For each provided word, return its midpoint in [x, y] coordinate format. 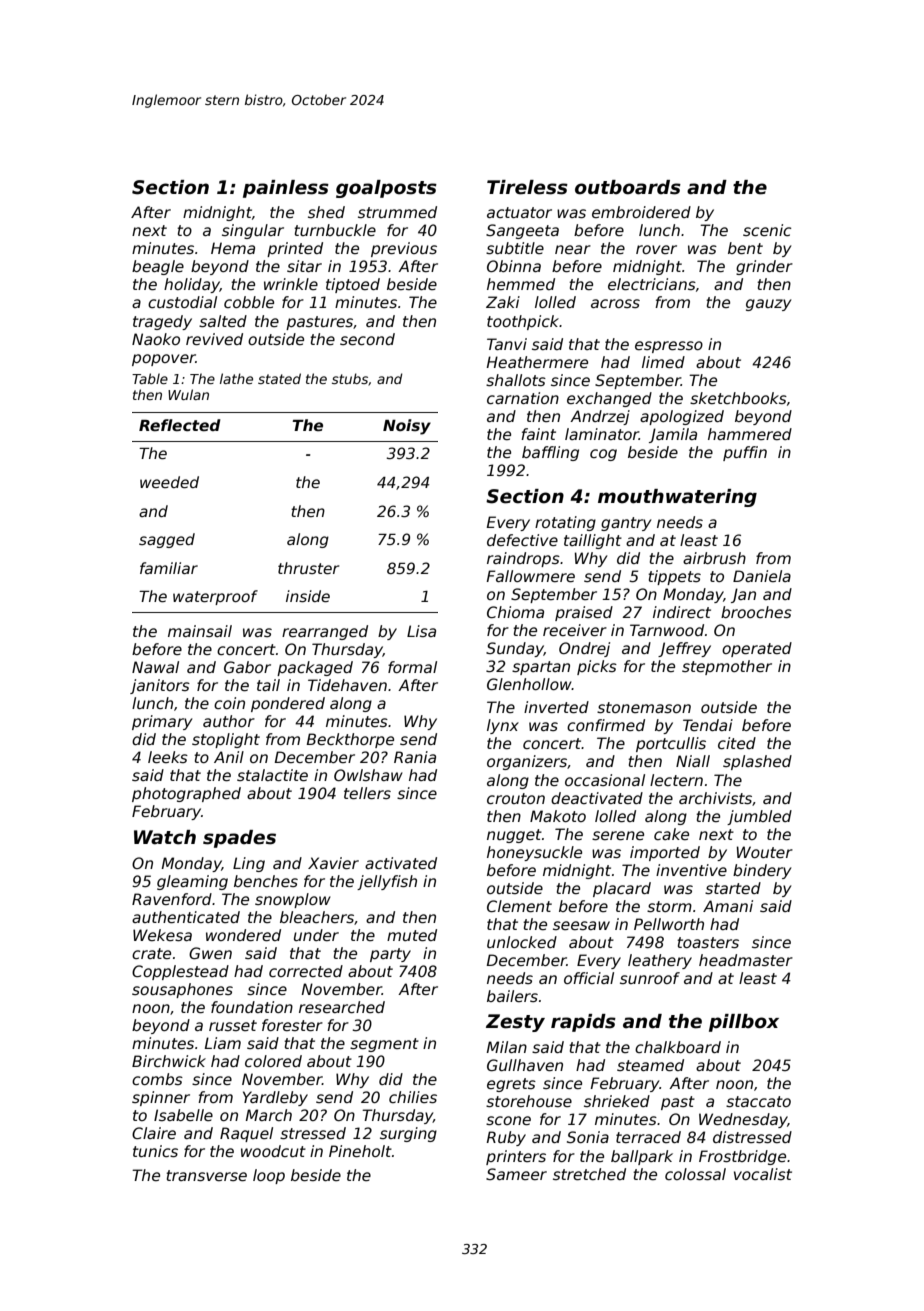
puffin [745, 453]
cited [737, 743]
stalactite [272, 775]
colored [273, 1061]
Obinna [514, 266]
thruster [308, 568]
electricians [652, 284]
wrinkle [291, 284]
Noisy [407, 427]
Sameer [516, 1174]
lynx [503, 726]
